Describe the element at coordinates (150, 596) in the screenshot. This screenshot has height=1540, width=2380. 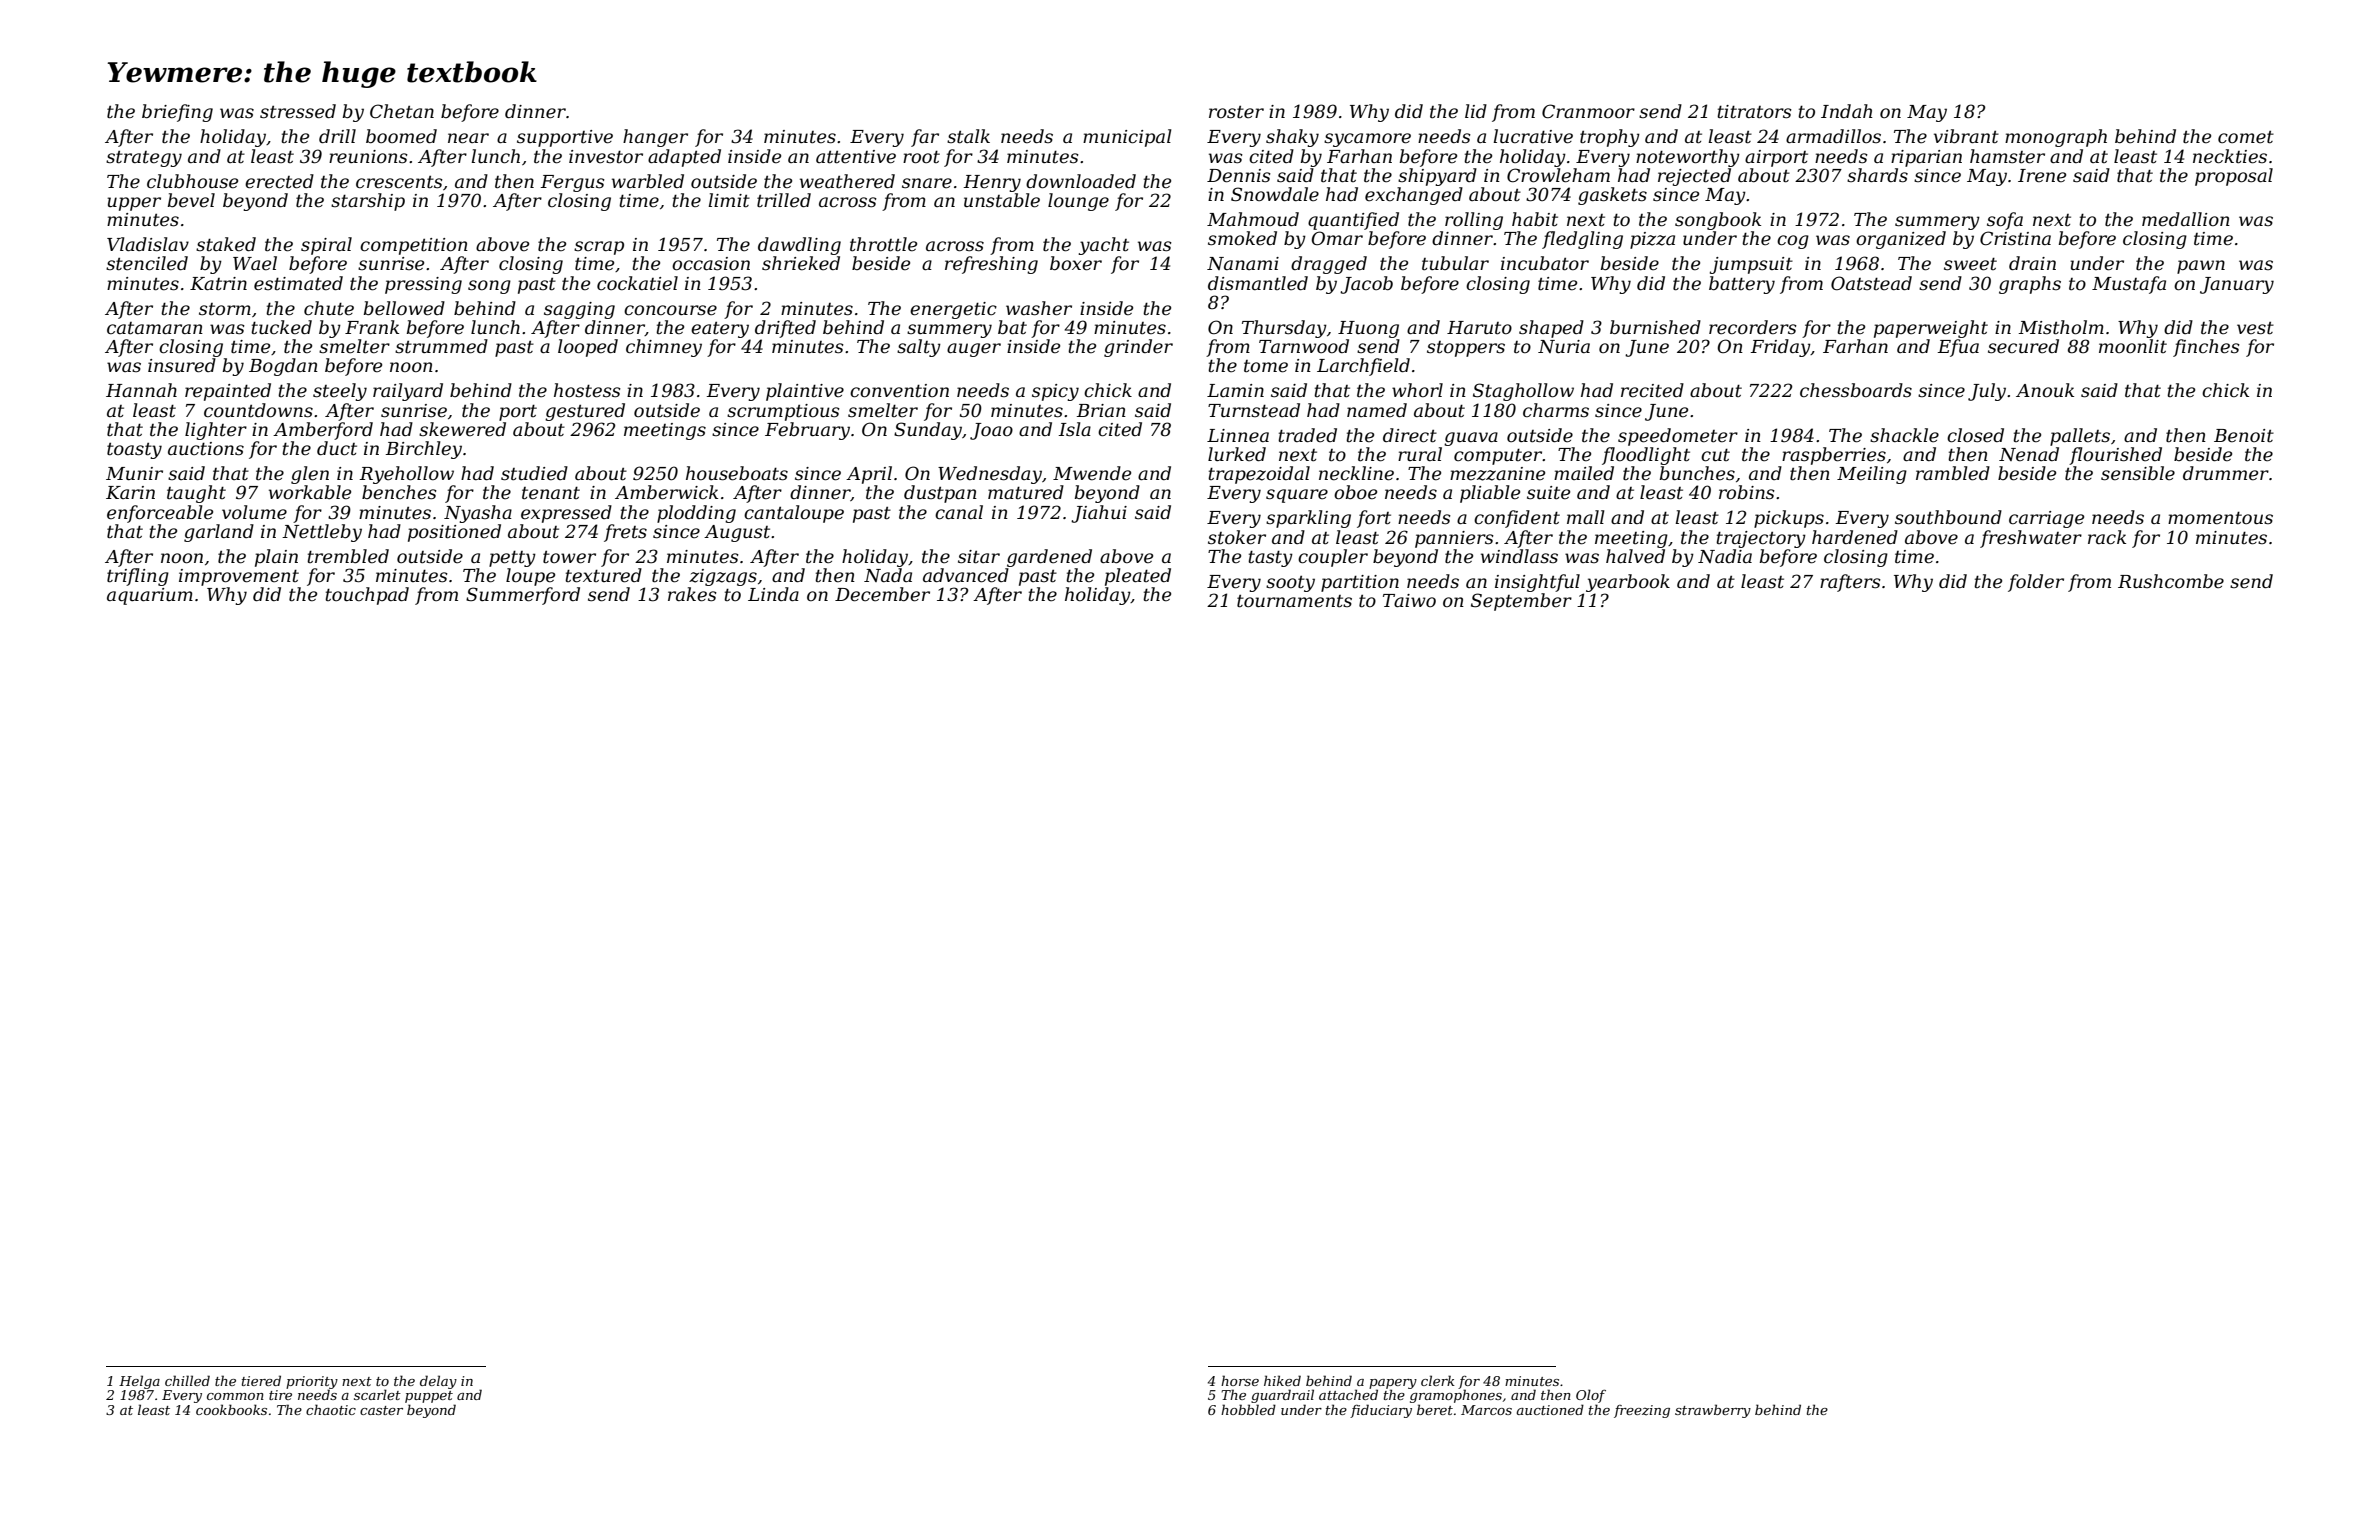
I see `aquarium` at that location.
